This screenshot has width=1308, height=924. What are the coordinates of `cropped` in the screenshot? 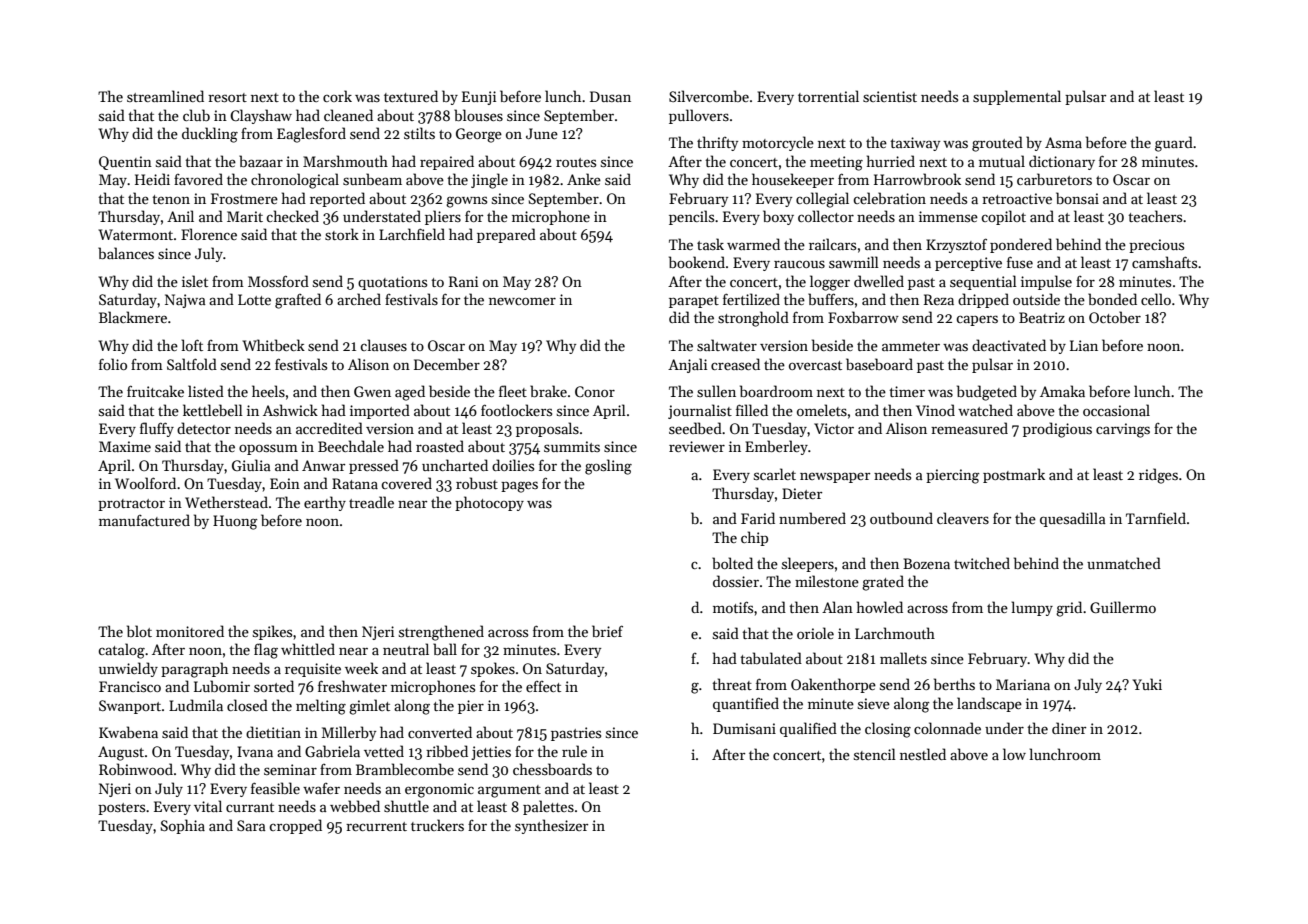 It's located at (295, 826).
